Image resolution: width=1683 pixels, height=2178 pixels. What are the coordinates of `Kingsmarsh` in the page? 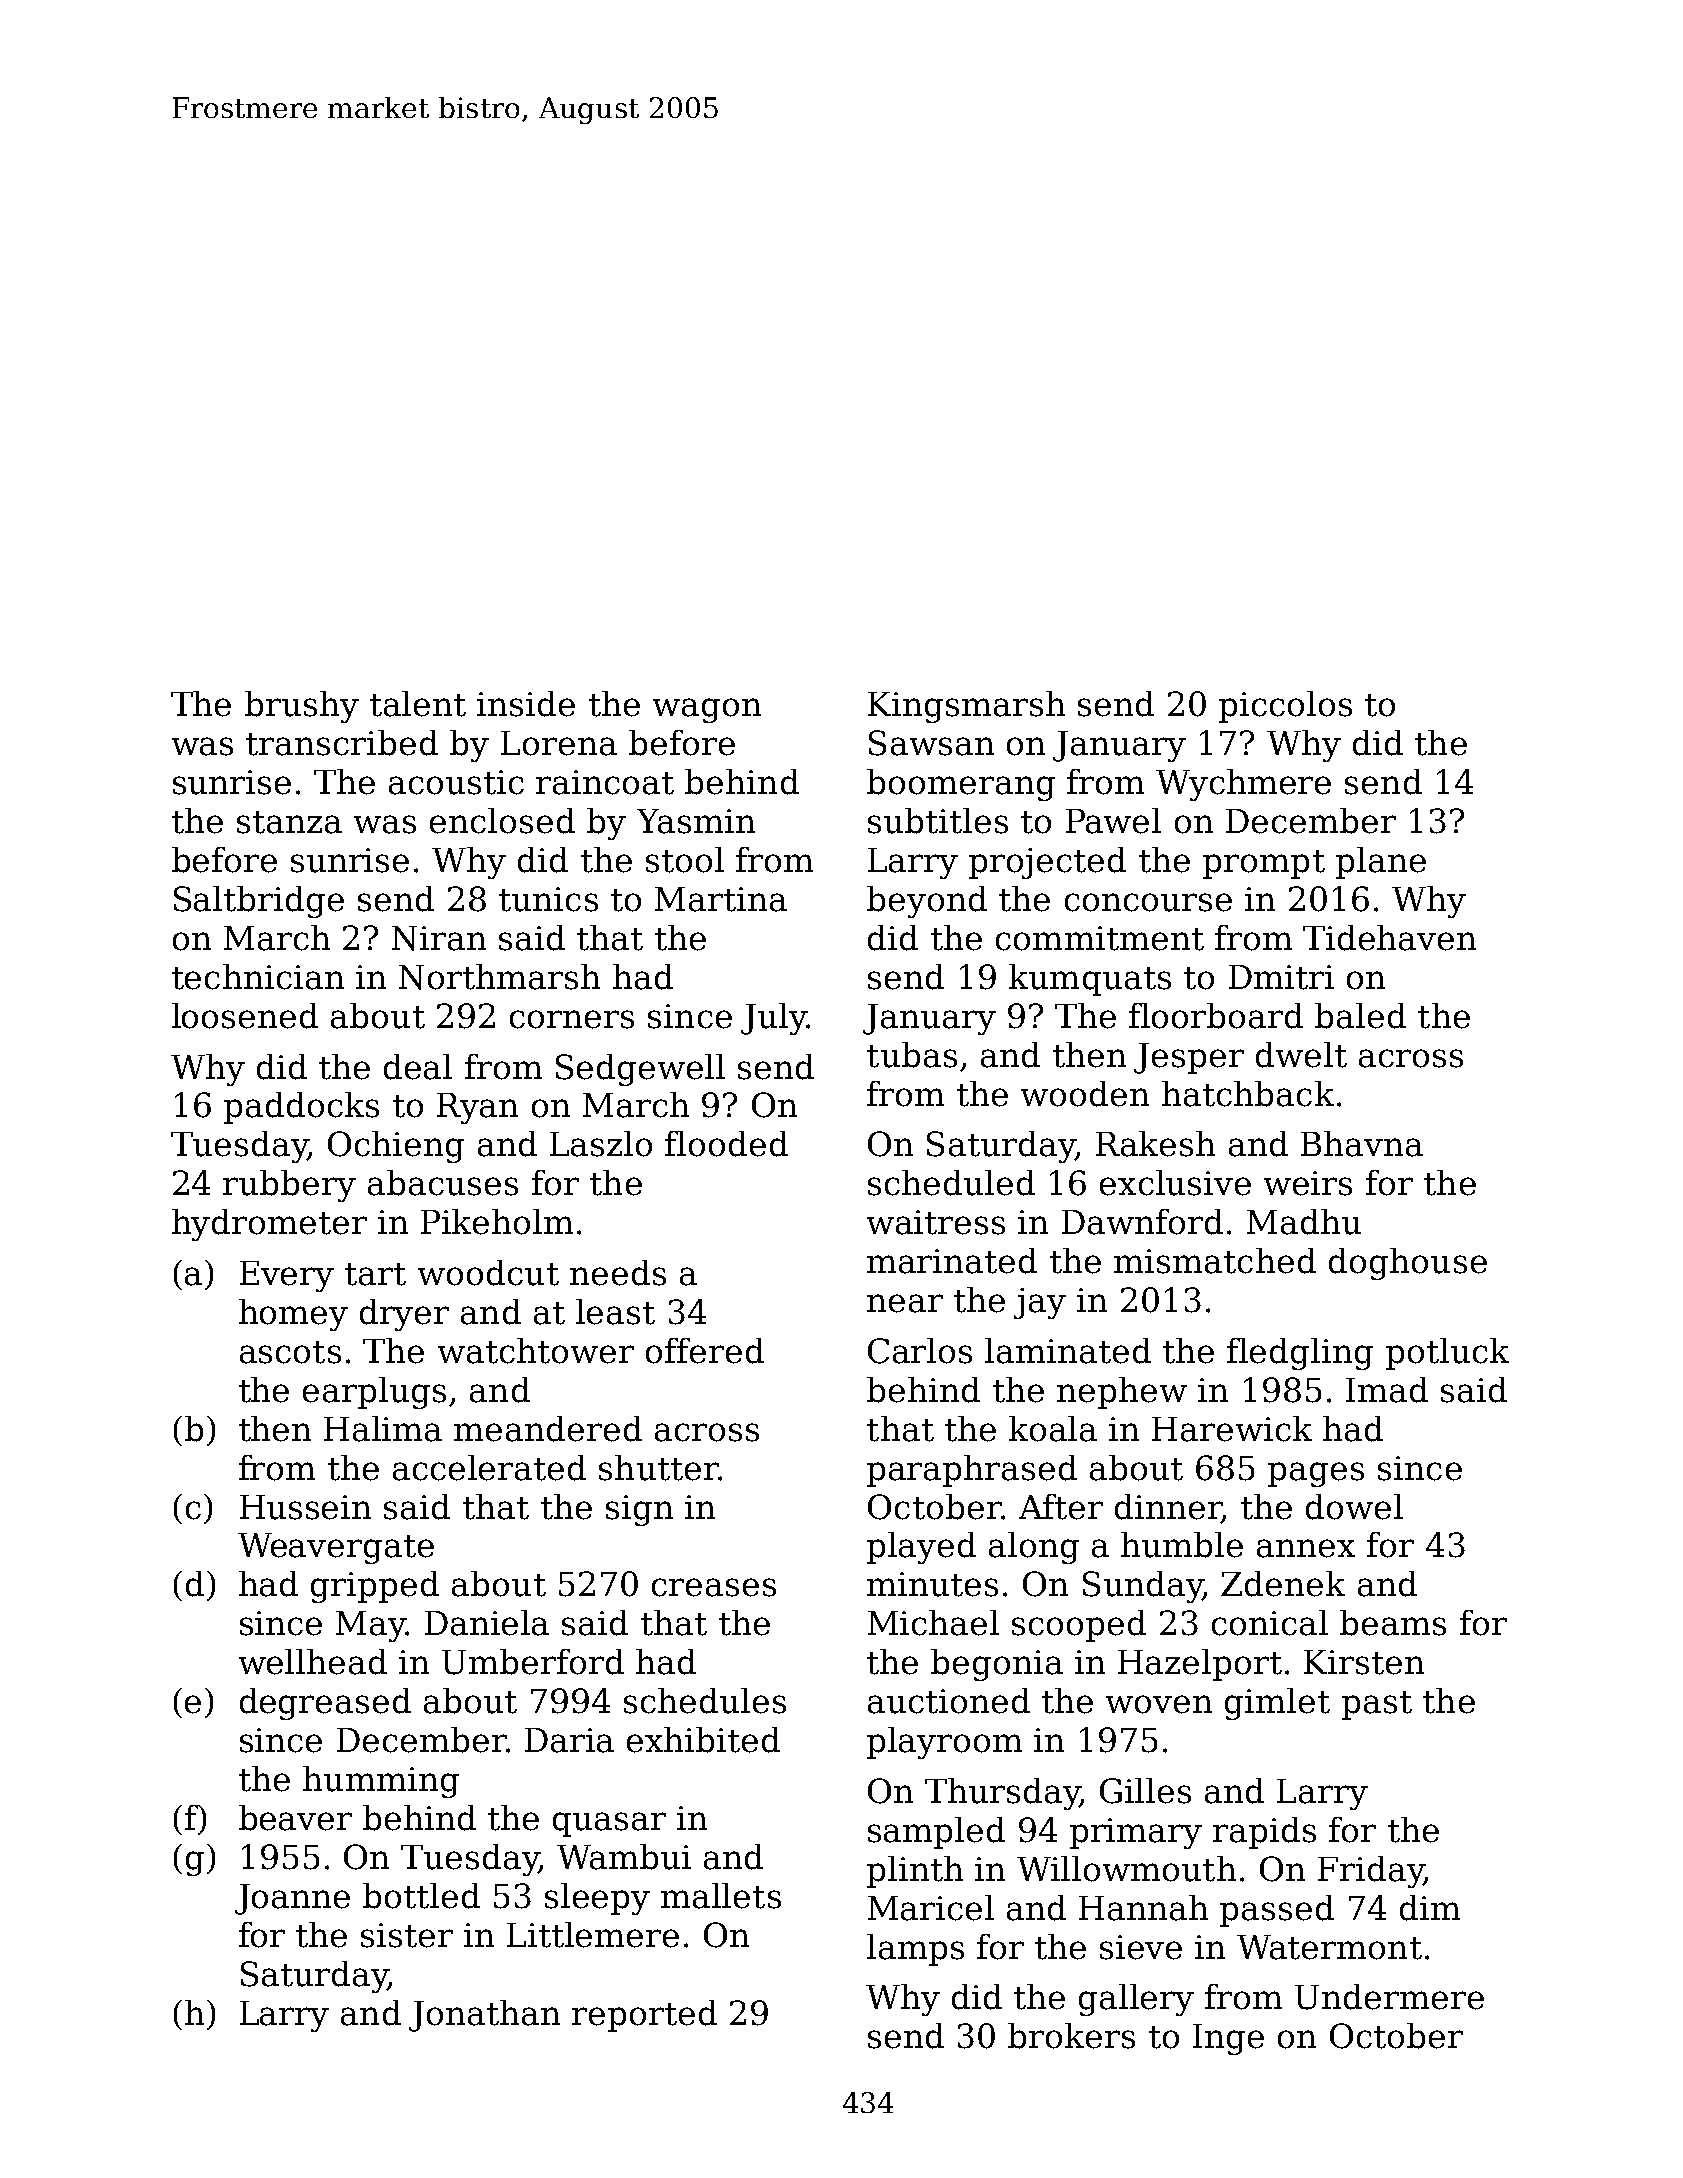 It's located at (966, 707).
